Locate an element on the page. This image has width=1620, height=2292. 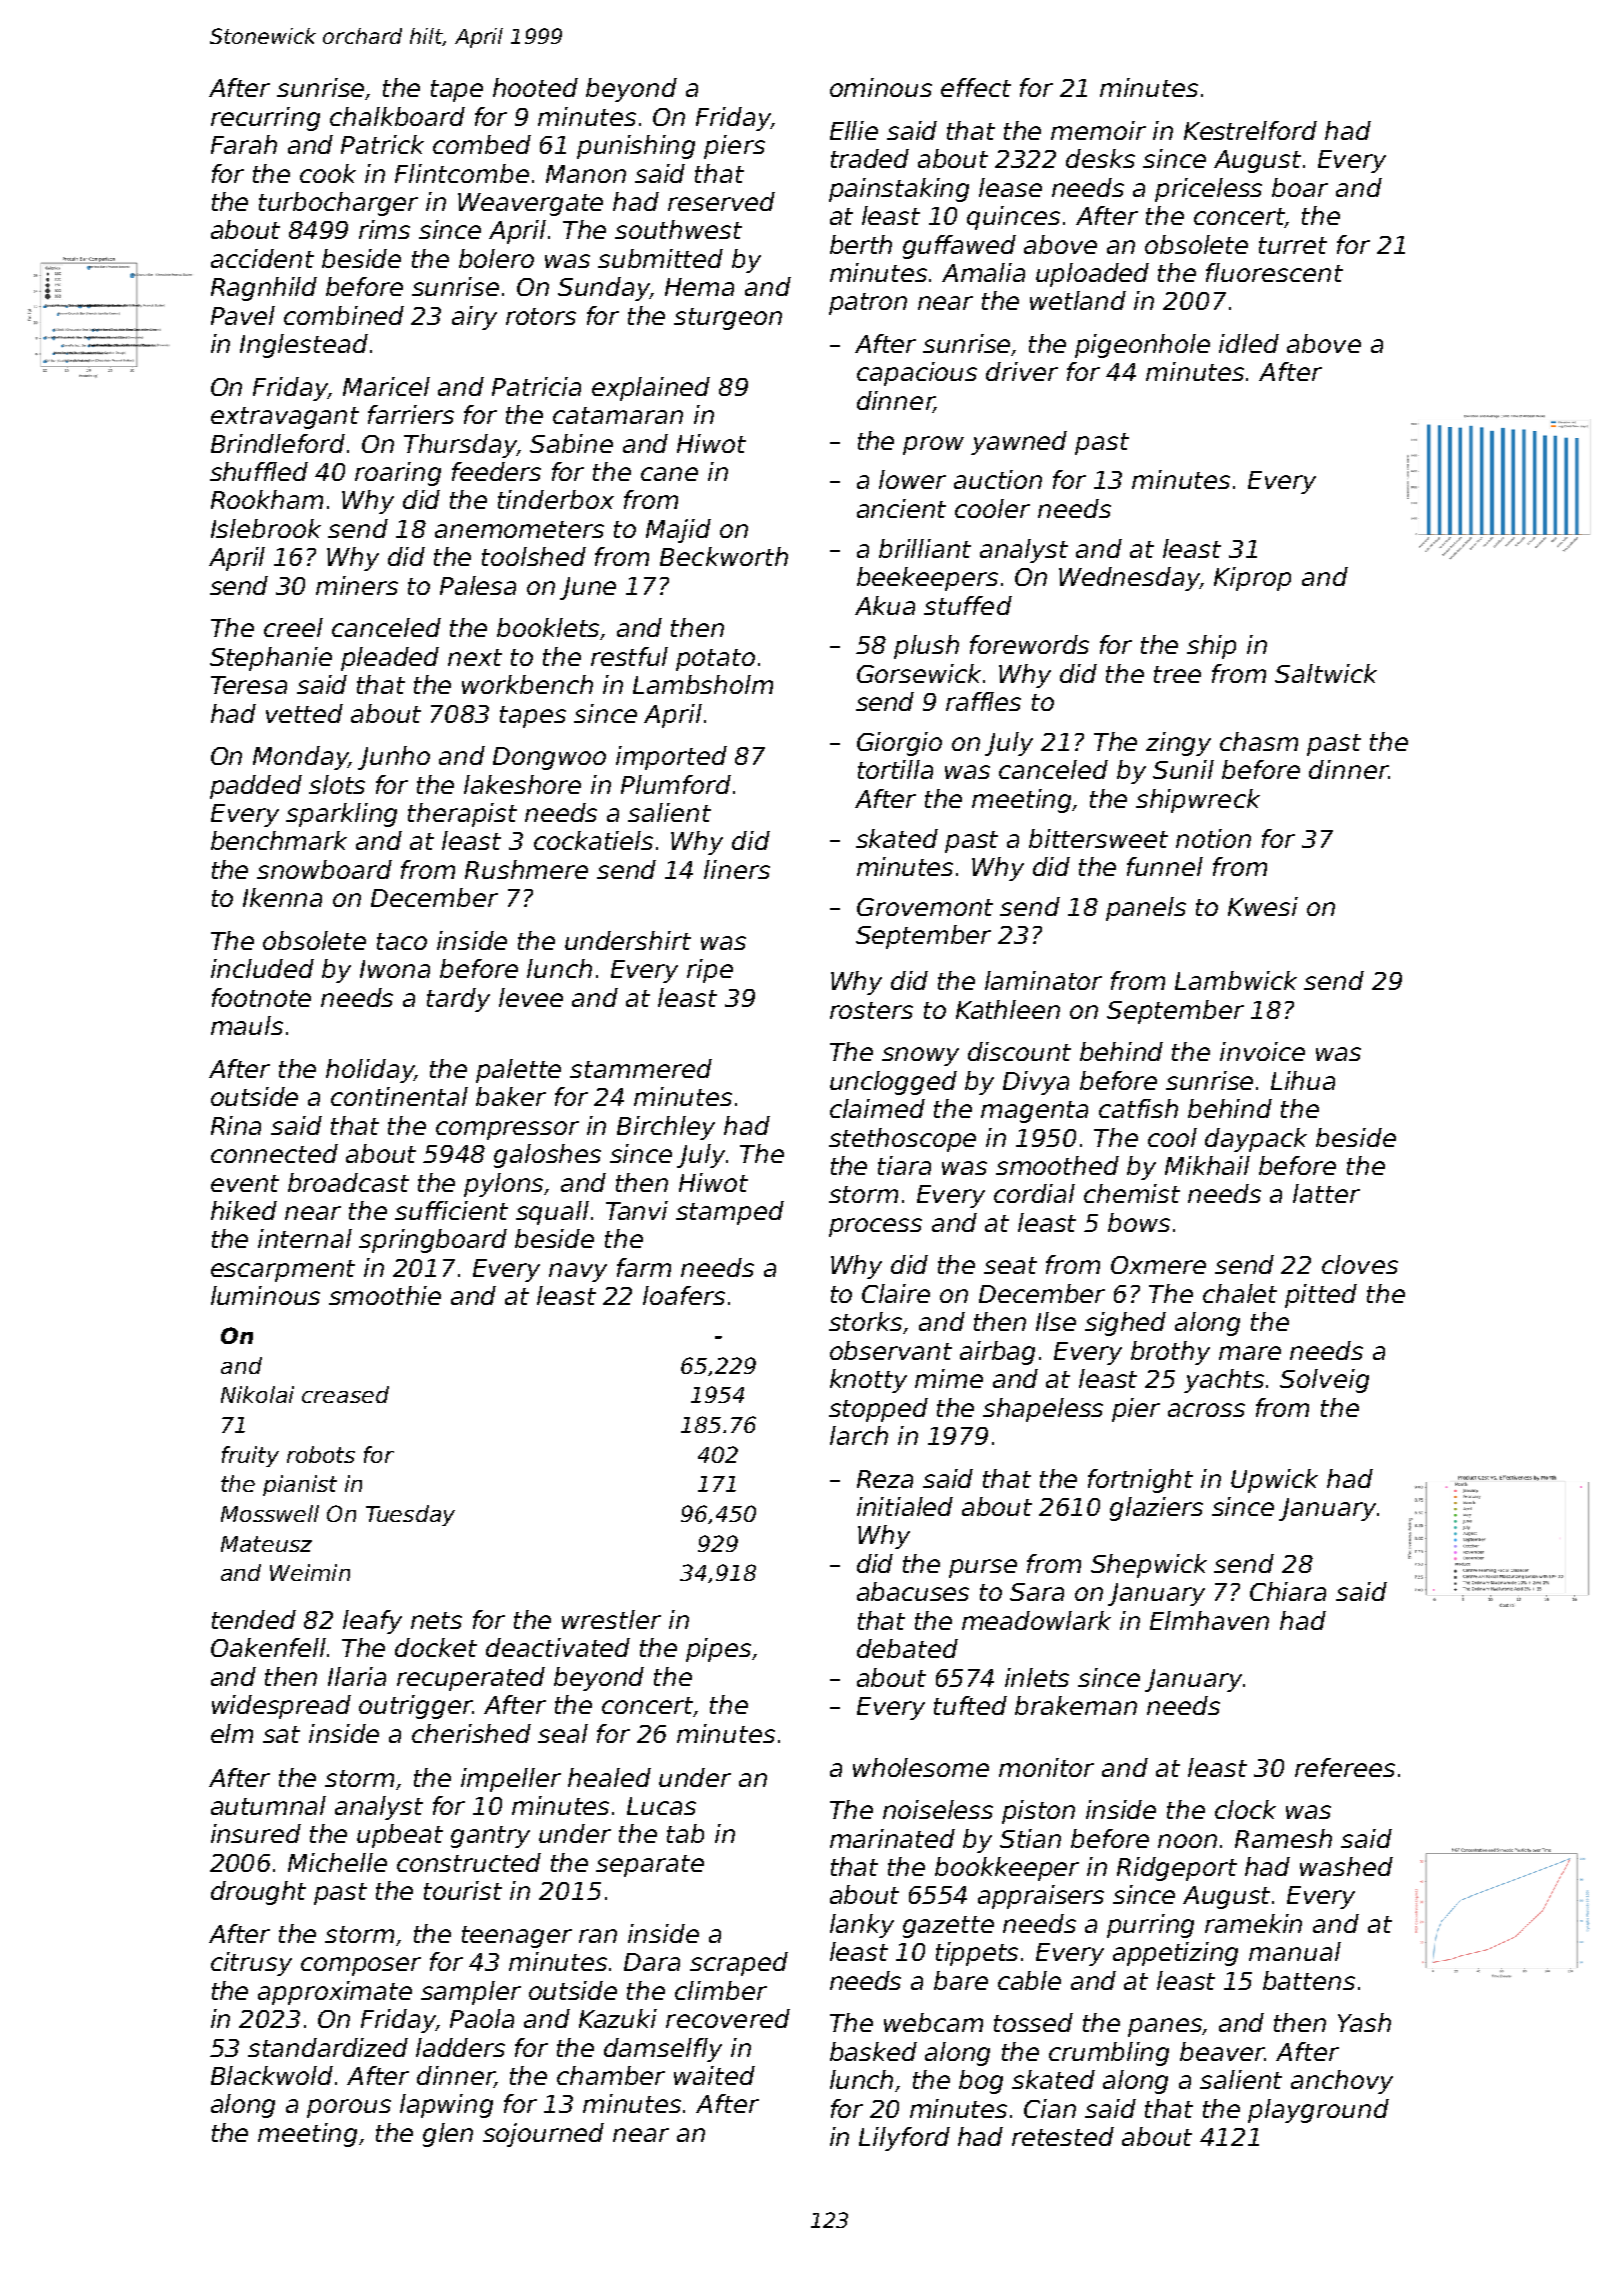
Beckworth is located at coordinates (724, 556).
